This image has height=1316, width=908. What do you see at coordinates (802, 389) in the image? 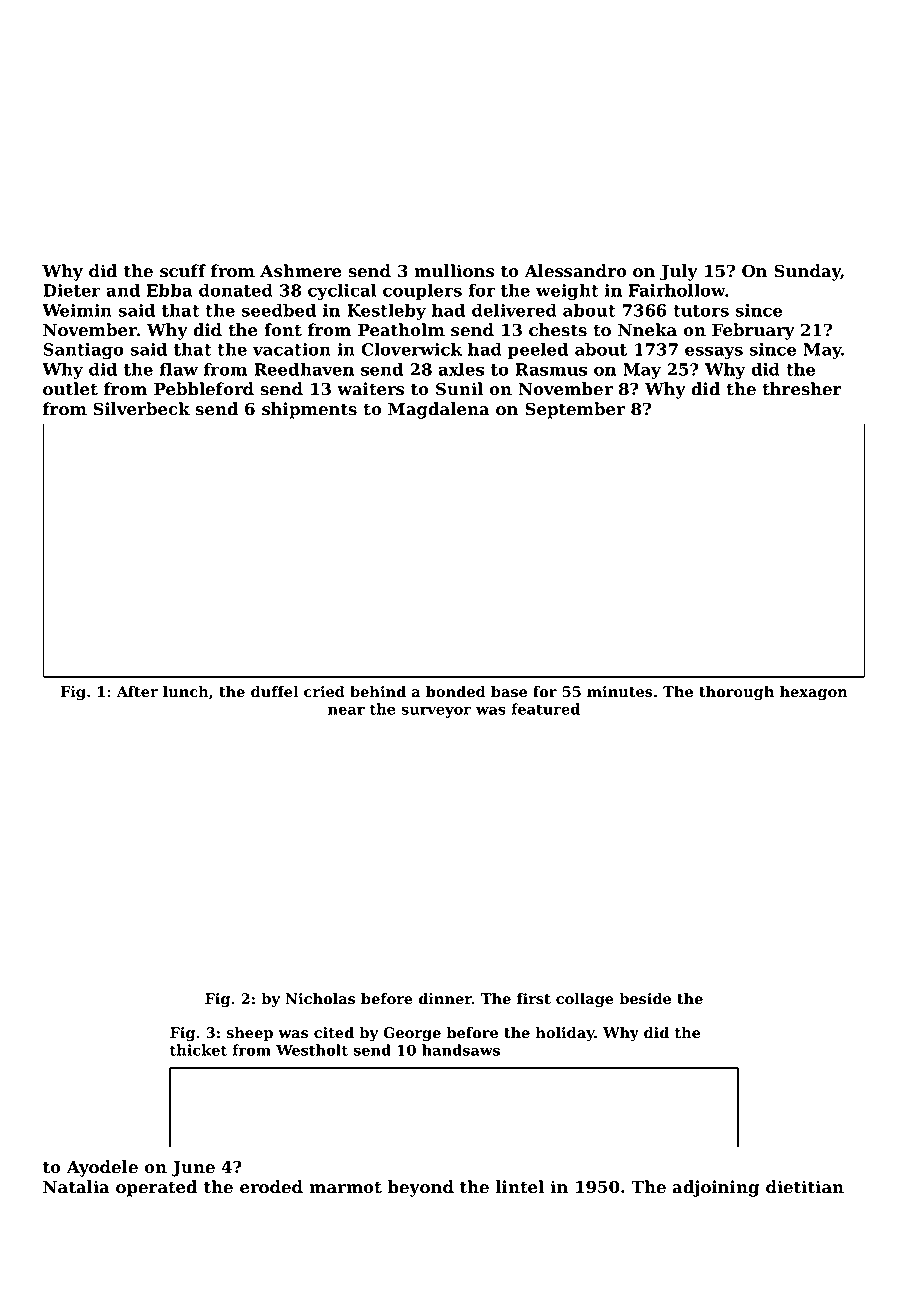
I see `thresher` at bounding box center [802, 389].
